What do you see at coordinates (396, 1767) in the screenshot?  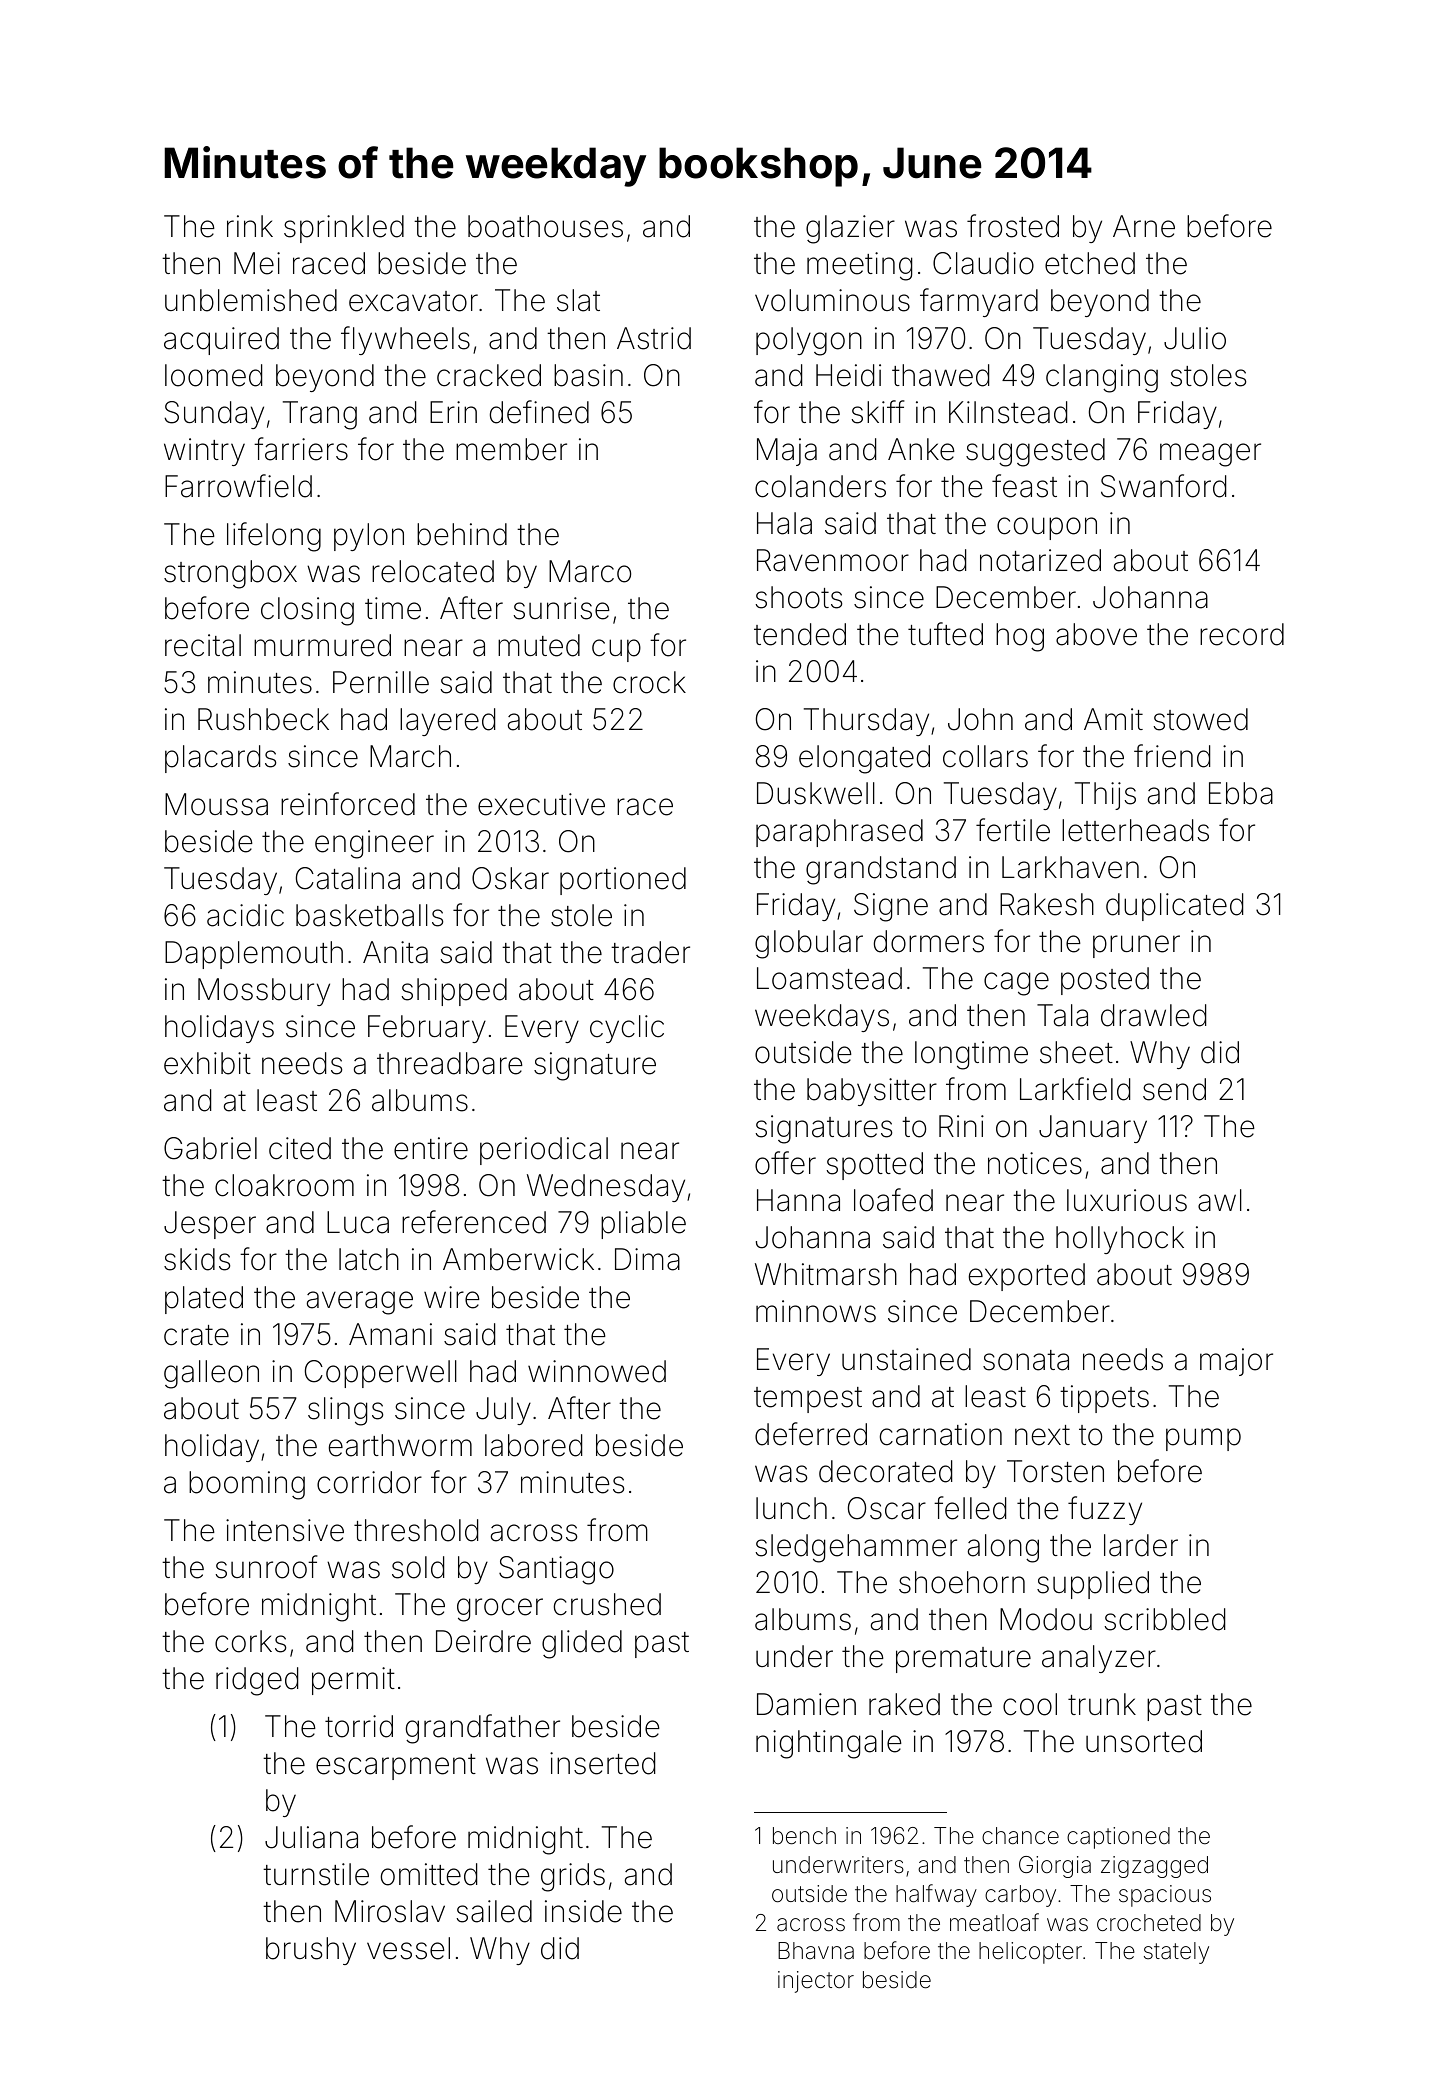 I see `escarpment` at bounding box center [396, 1767].
